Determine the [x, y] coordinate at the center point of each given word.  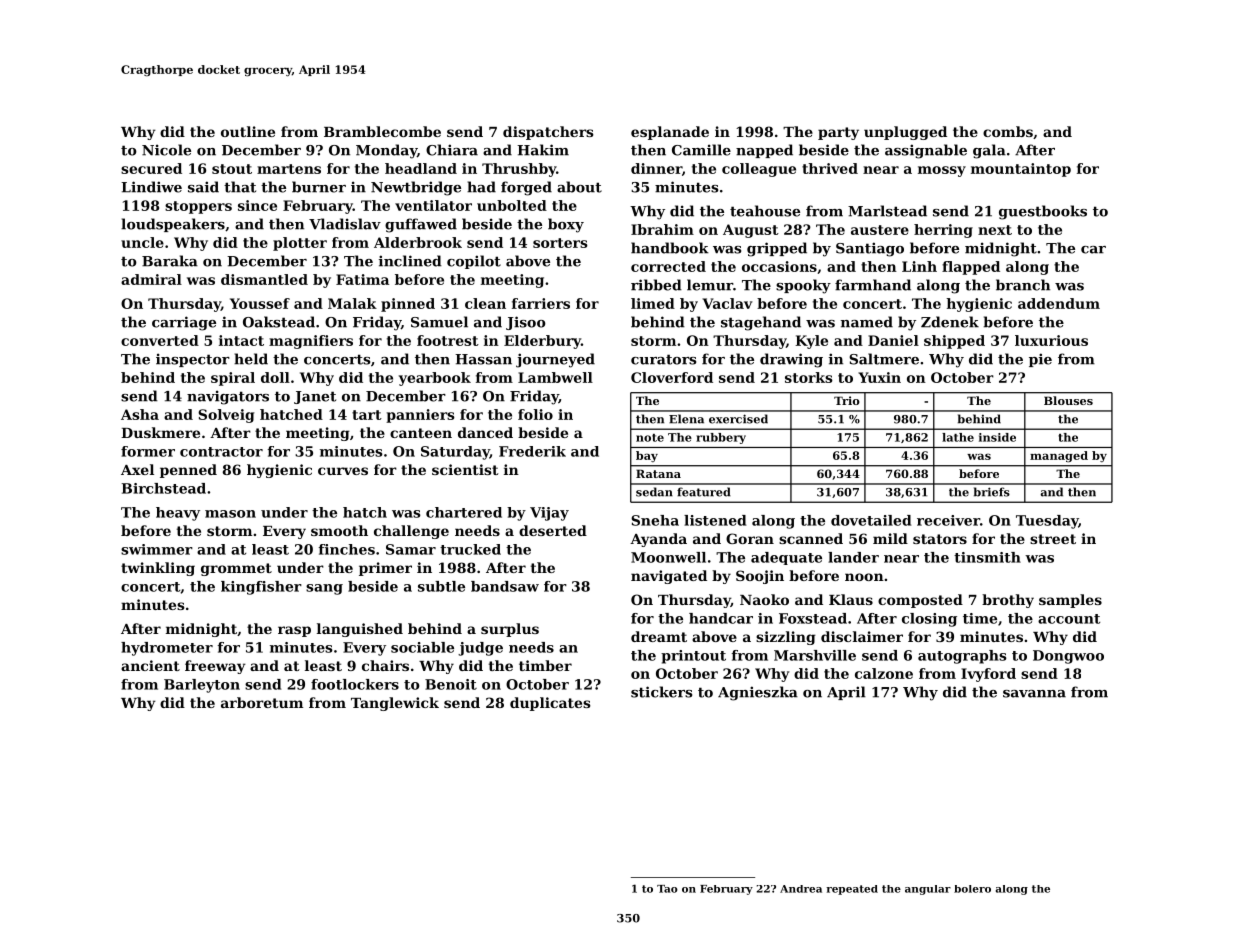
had [481, 187]
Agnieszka [758, 693]
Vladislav [345, 224]
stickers [661, 692]
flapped [971, 268]
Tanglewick [395, 704]
